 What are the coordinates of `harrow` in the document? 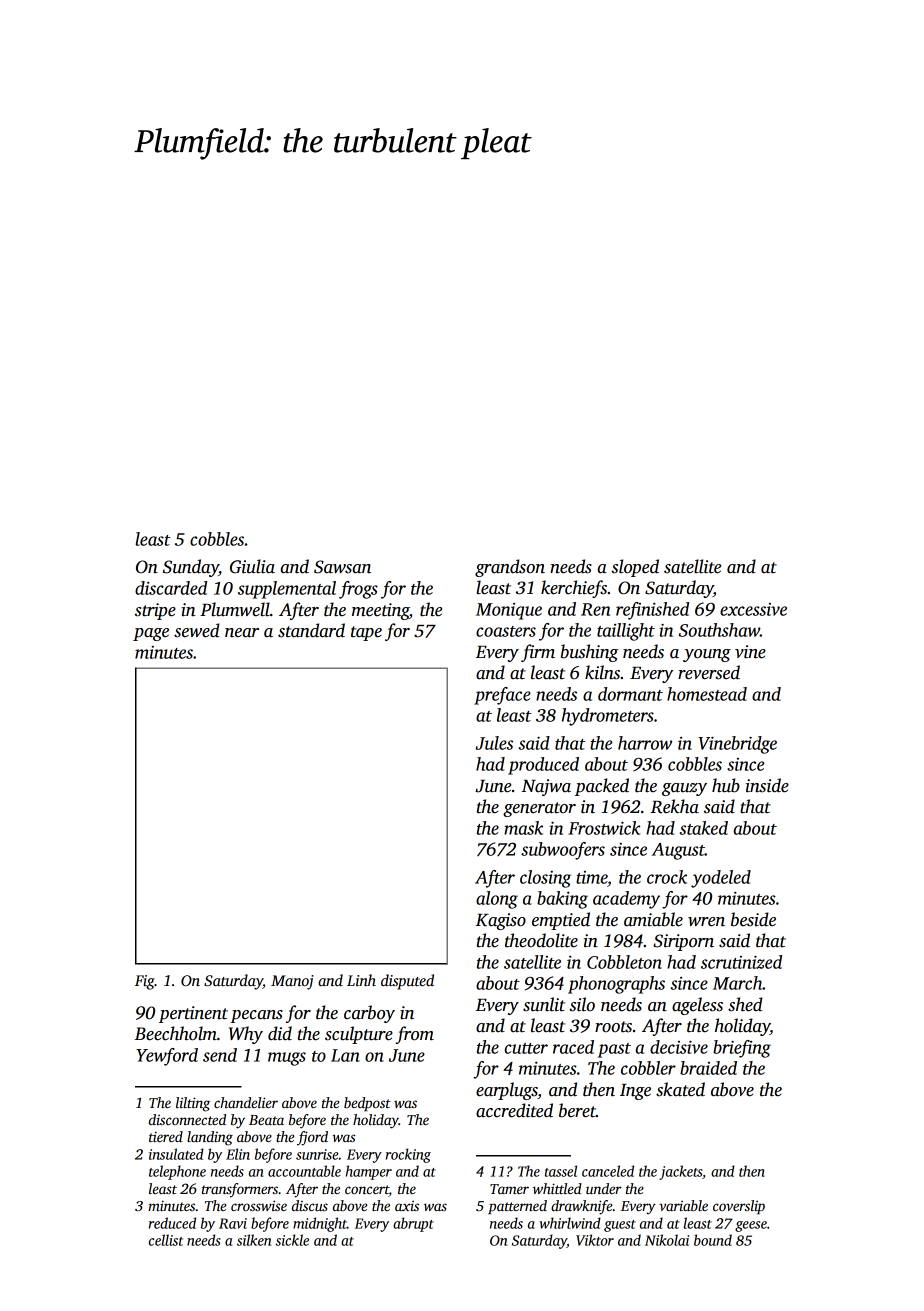 It's located at (645, 743).
